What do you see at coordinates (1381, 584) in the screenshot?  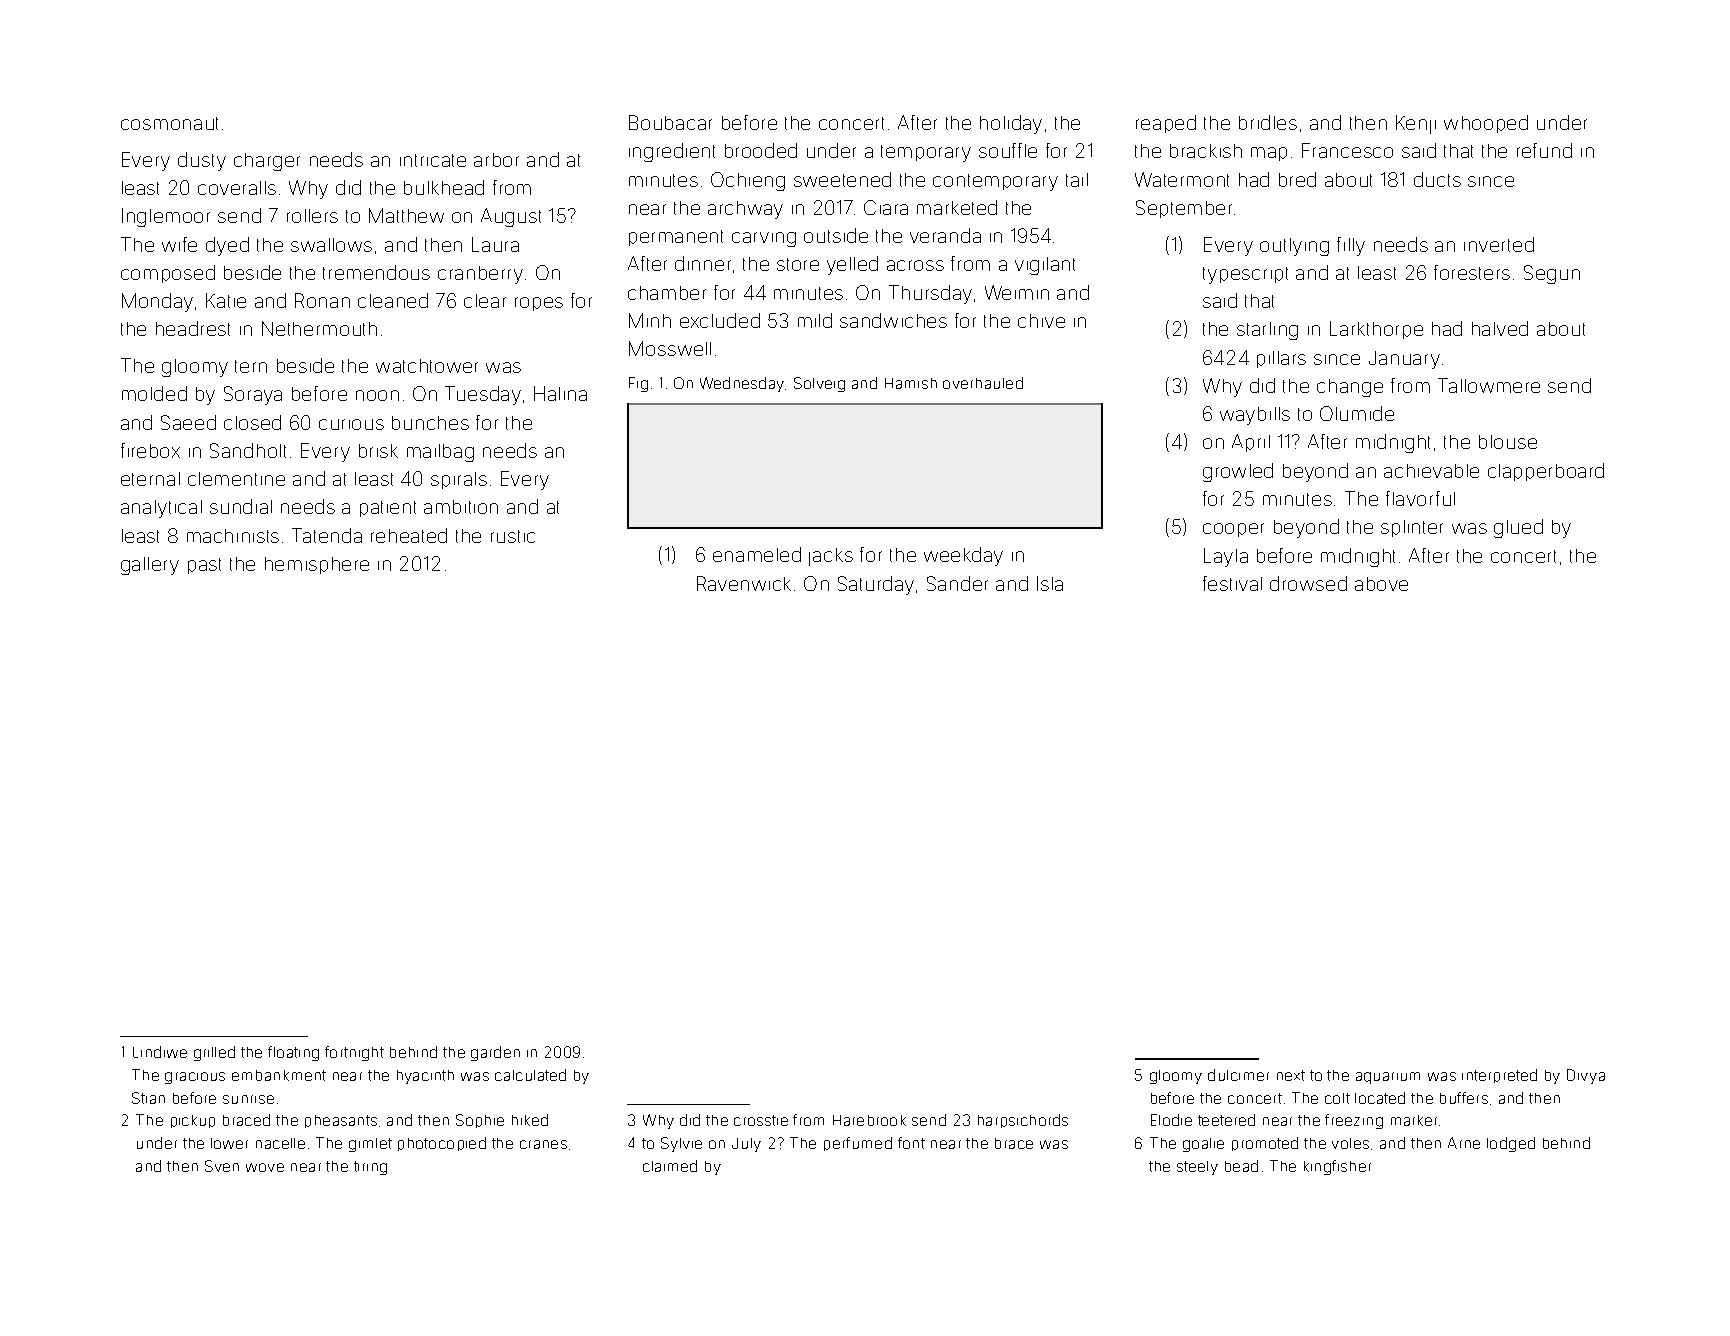 I see `above` at bounding box center [1381, 584].
